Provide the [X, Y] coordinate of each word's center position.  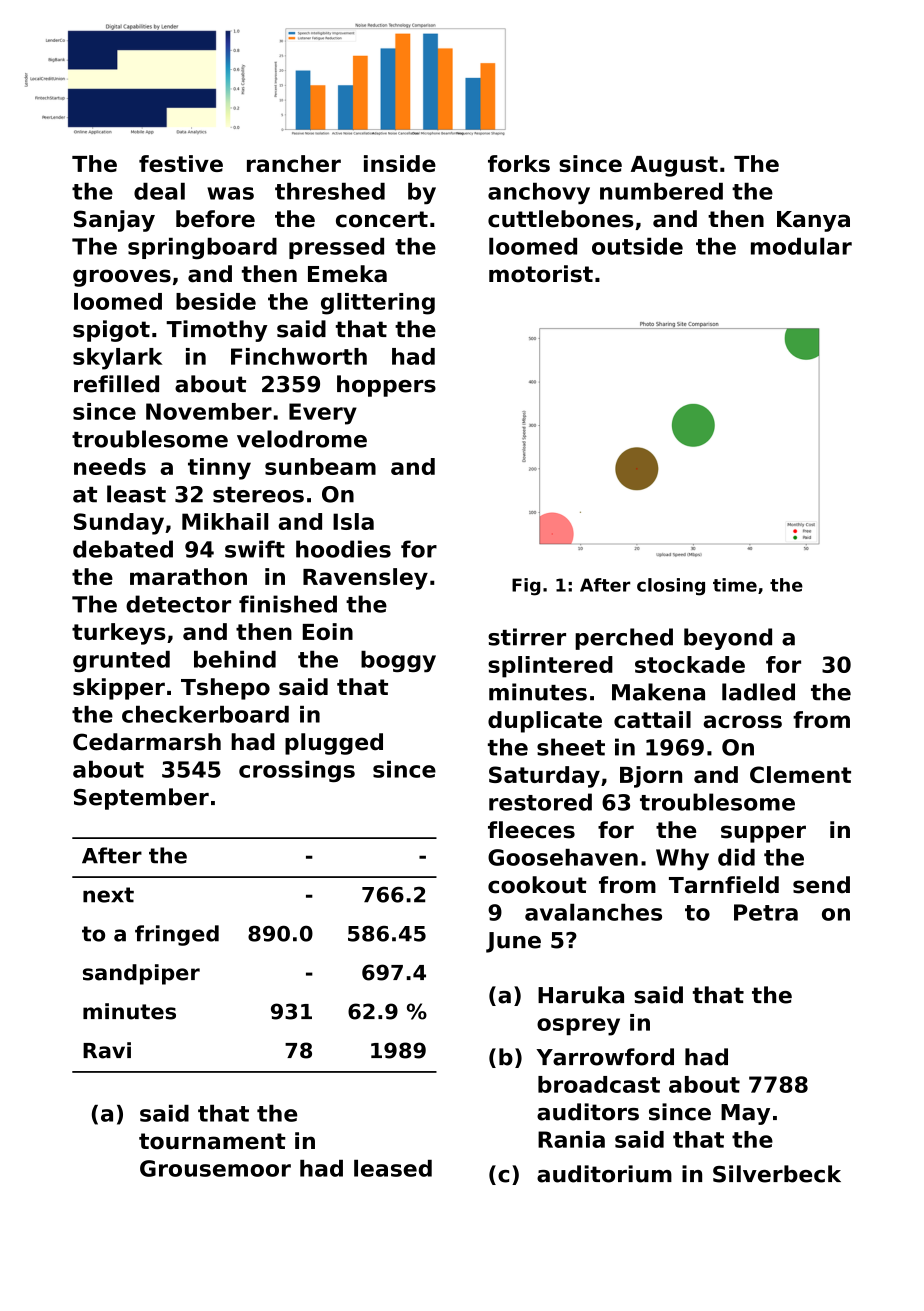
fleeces [531, 830]
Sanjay [114, 221]
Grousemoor [215, 1168]
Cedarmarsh [147, 742]
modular [801, 246]
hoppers [386, 386]
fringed [177, 935]
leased [393, 1168]
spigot [111, 331]
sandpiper [141, 974]
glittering [378, 304]
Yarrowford [605, 1057]
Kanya [813, 221]
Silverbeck [777, 1174]
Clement [800, 774]
